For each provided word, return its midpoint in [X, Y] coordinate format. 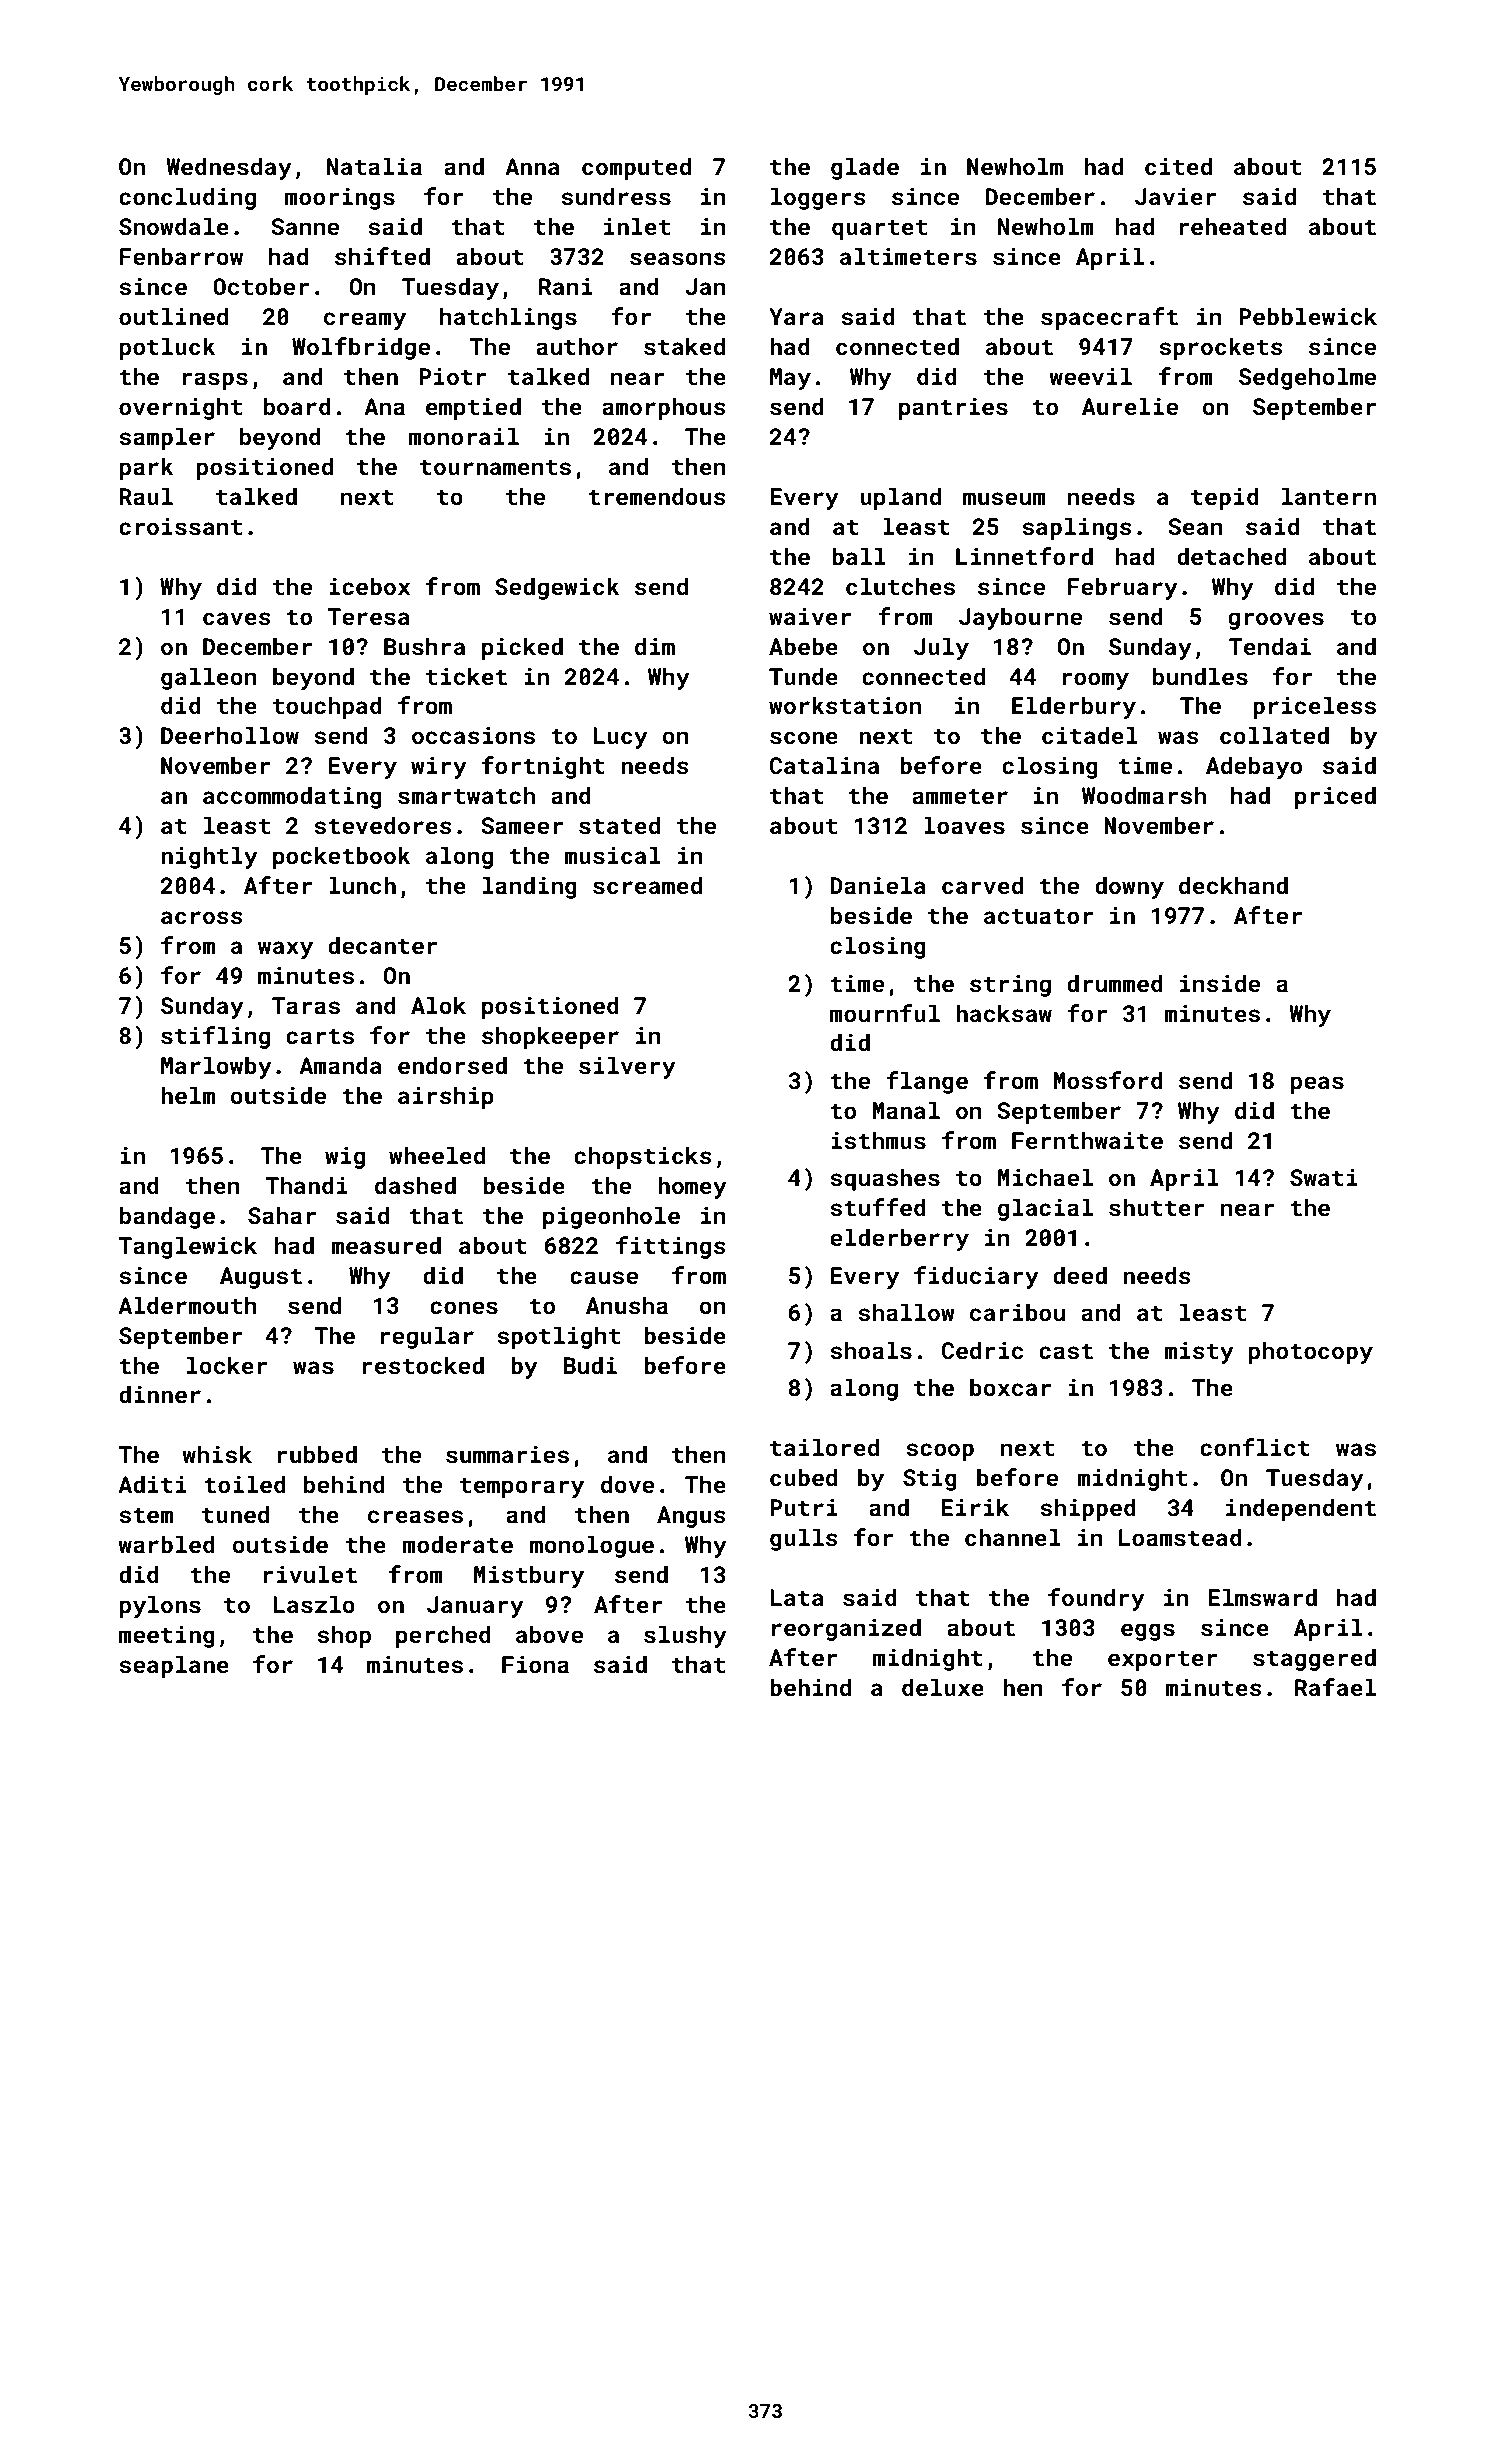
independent [1301, 1509]
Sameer [522, 825]
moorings [340, 199]
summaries [507, 1454]
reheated [1232, 226]
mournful [885, 1013]
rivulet [310, 1574]
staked [684, 346]
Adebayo [1254, 767]
